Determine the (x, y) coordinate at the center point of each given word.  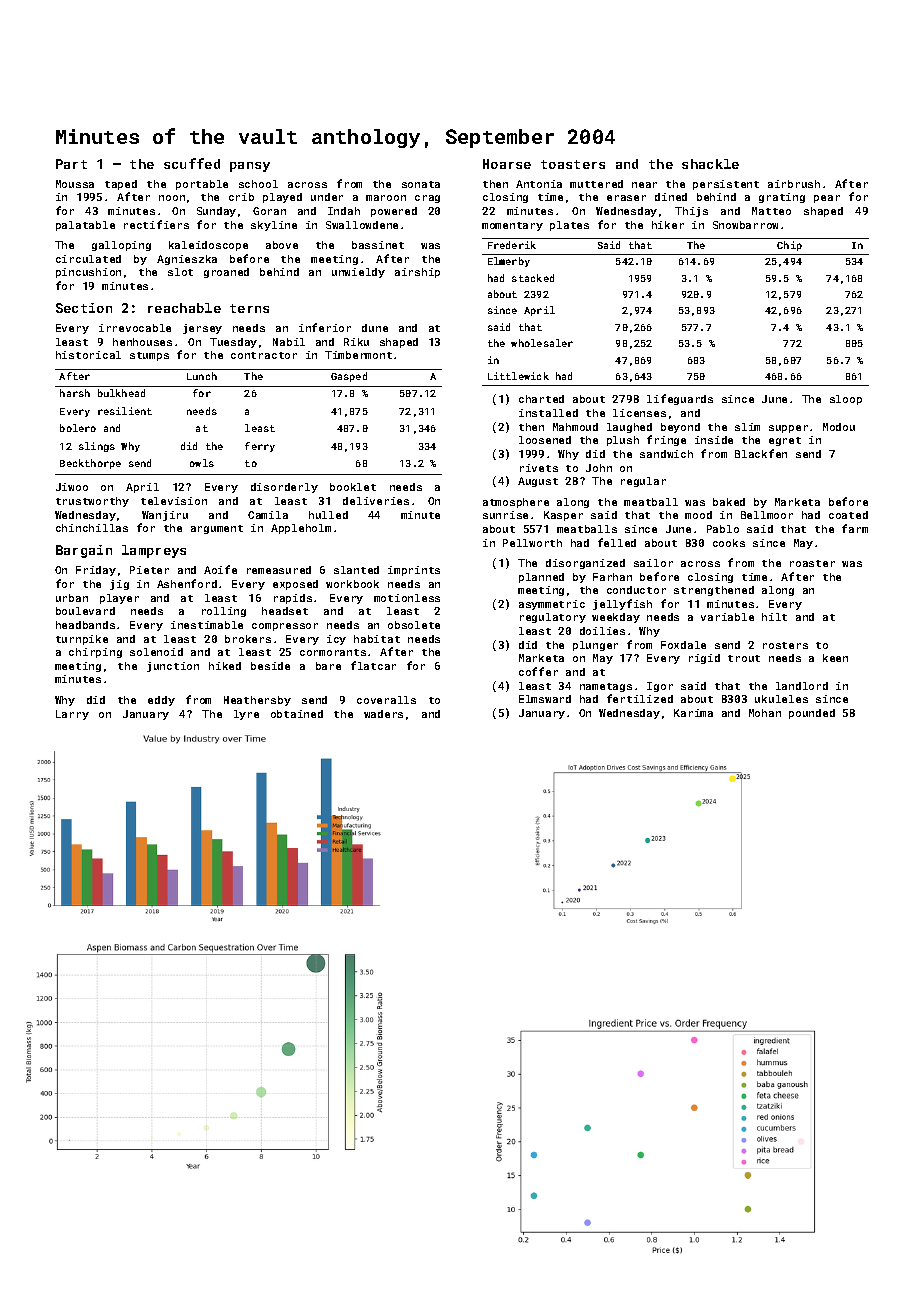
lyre (246, 715)
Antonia (539, 184)
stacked (533, 278)
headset (285, 611)
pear (827, 199)
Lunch (202, 376)
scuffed (192, 163)
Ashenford (187, 583)
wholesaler (542, 343)
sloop (846, 400)
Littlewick (518, 376)
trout (744, 658)
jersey (202, 329)
